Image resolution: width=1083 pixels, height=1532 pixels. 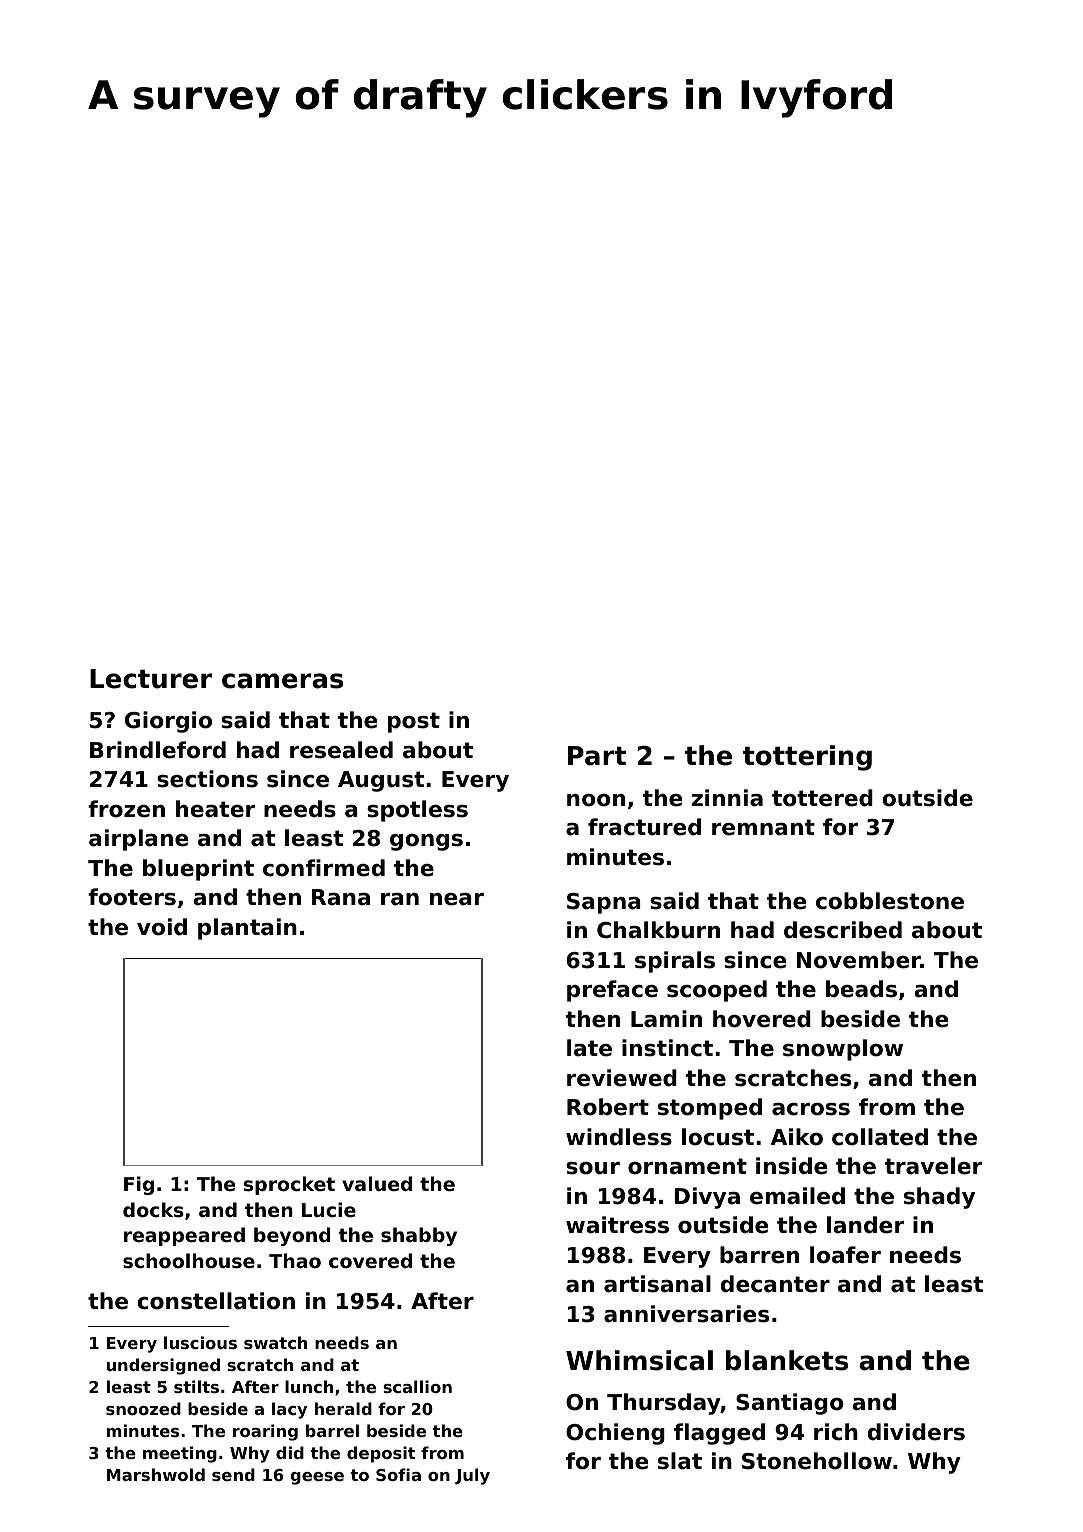 What do you see at coordinates (168, 722) in the screenshot?
I see `Giorgio` at bounding box center [168, 722].
